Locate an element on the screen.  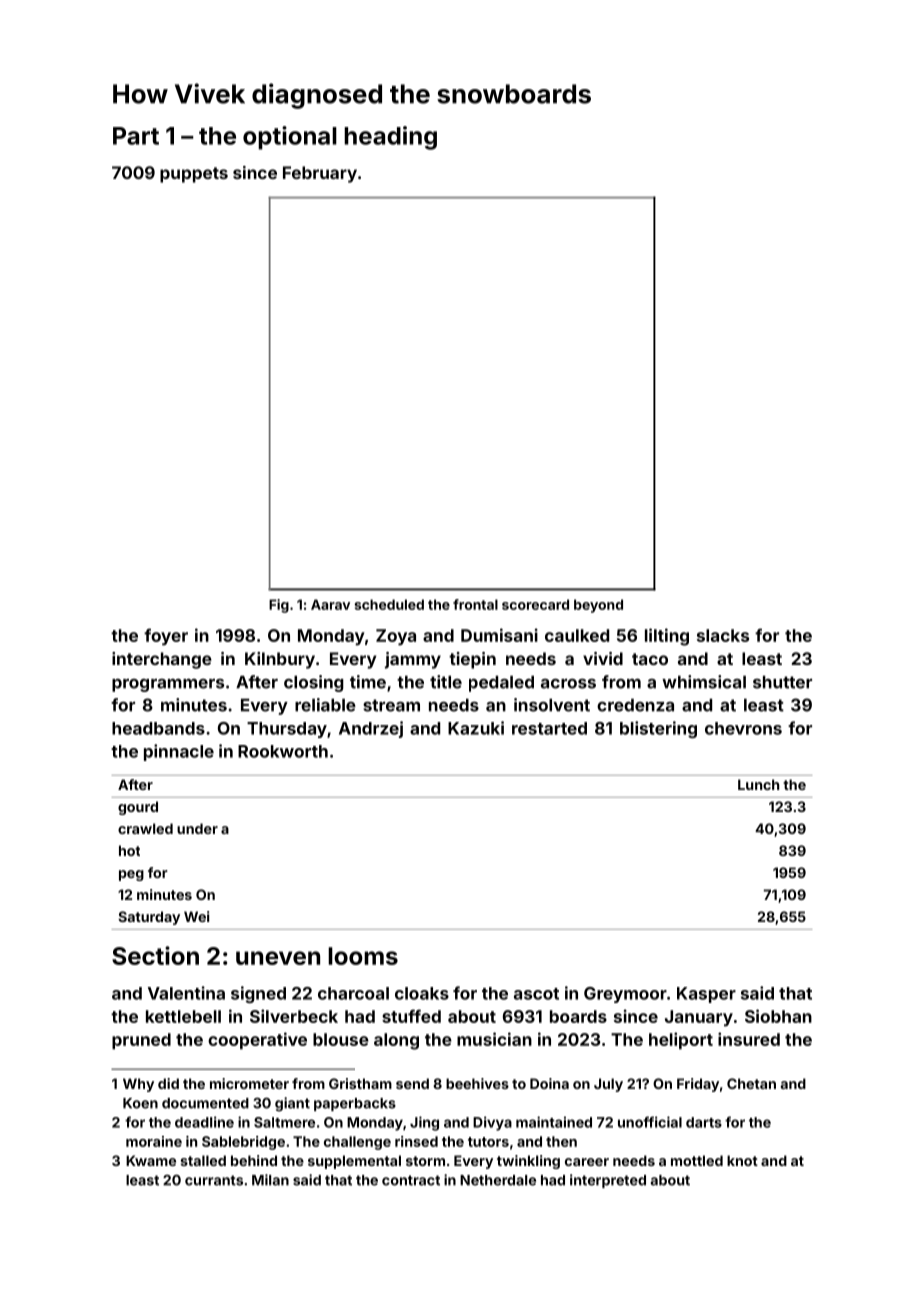
February is located at coordinates (320, 174).
